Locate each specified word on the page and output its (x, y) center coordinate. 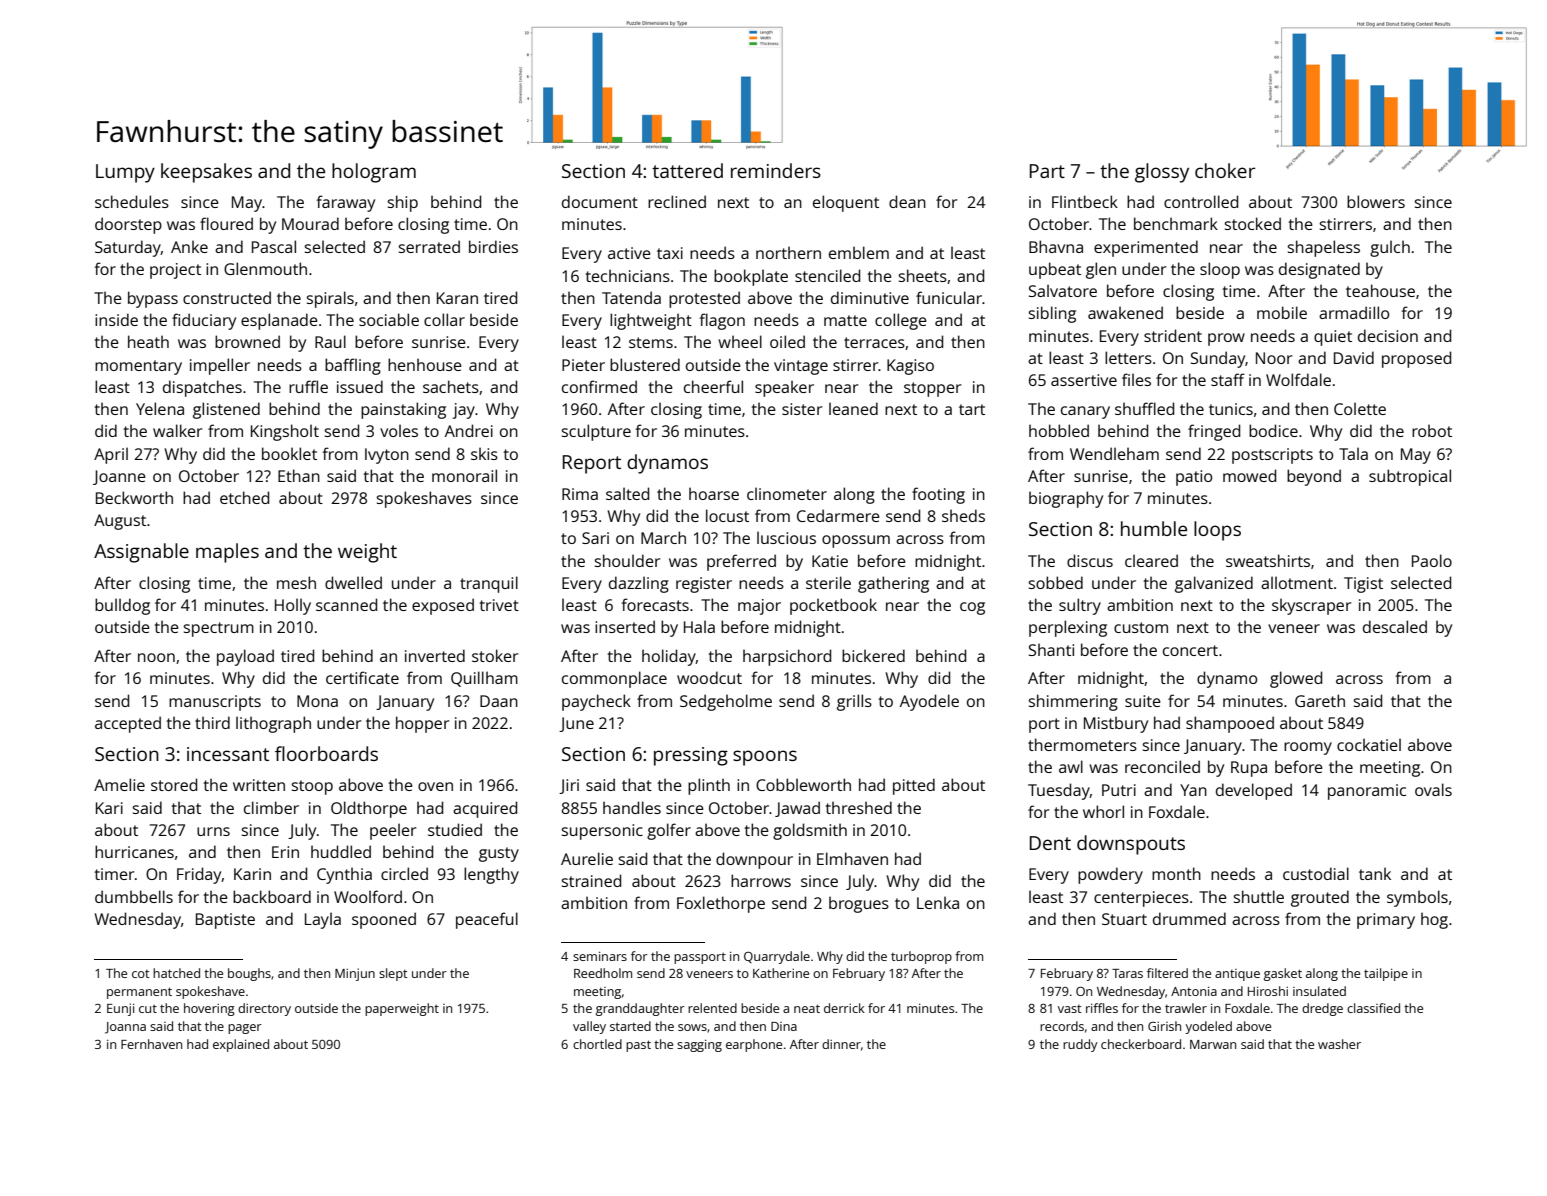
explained (241, 1045)
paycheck (596, 702)
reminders (776, 170)
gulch (1390, 248)
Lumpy (125, 173)
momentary (138, 367)
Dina (784, 1026)
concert (1190, 650)
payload (245, 657)
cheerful (713, 386)
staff (1228, 379)
